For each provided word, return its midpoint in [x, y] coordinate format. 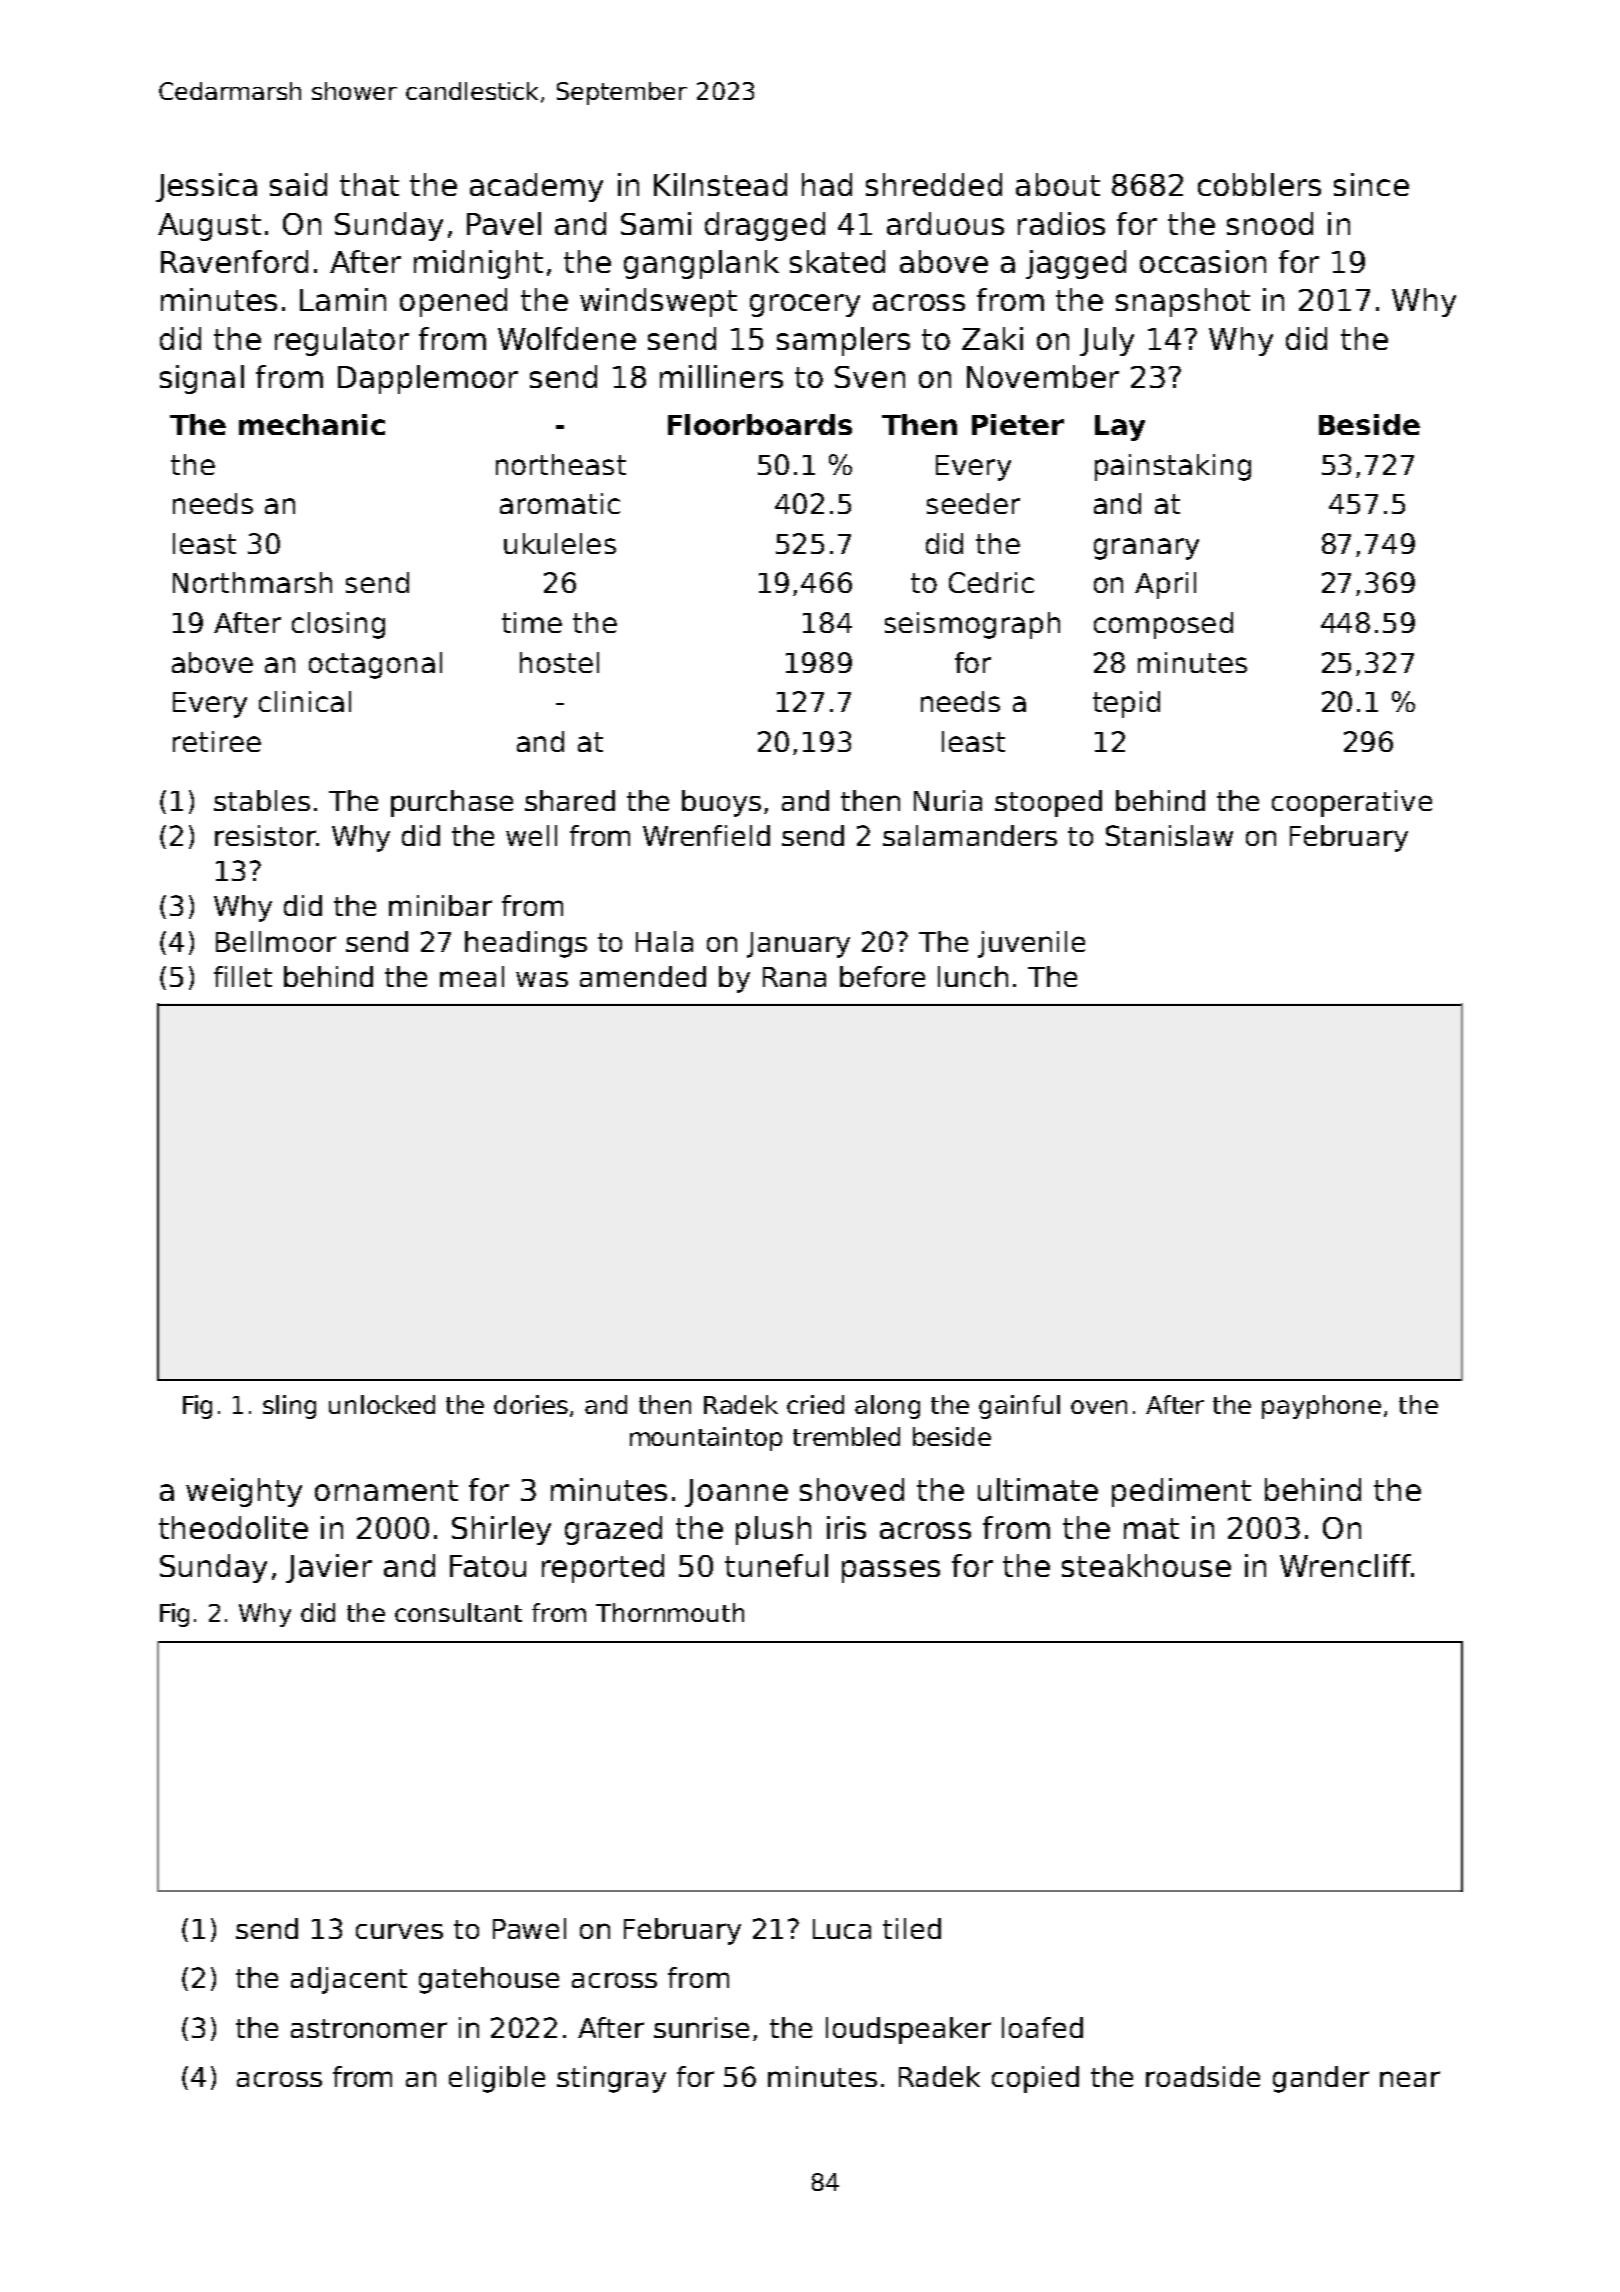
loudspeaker [908, 2030]
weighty [244, 1492]
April [1165, 585]
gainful [1019, 1407]
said [298, 184]
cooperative [1352, 803]
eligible [497, 2079]
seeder [973, 503]
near [1410, 2079]
